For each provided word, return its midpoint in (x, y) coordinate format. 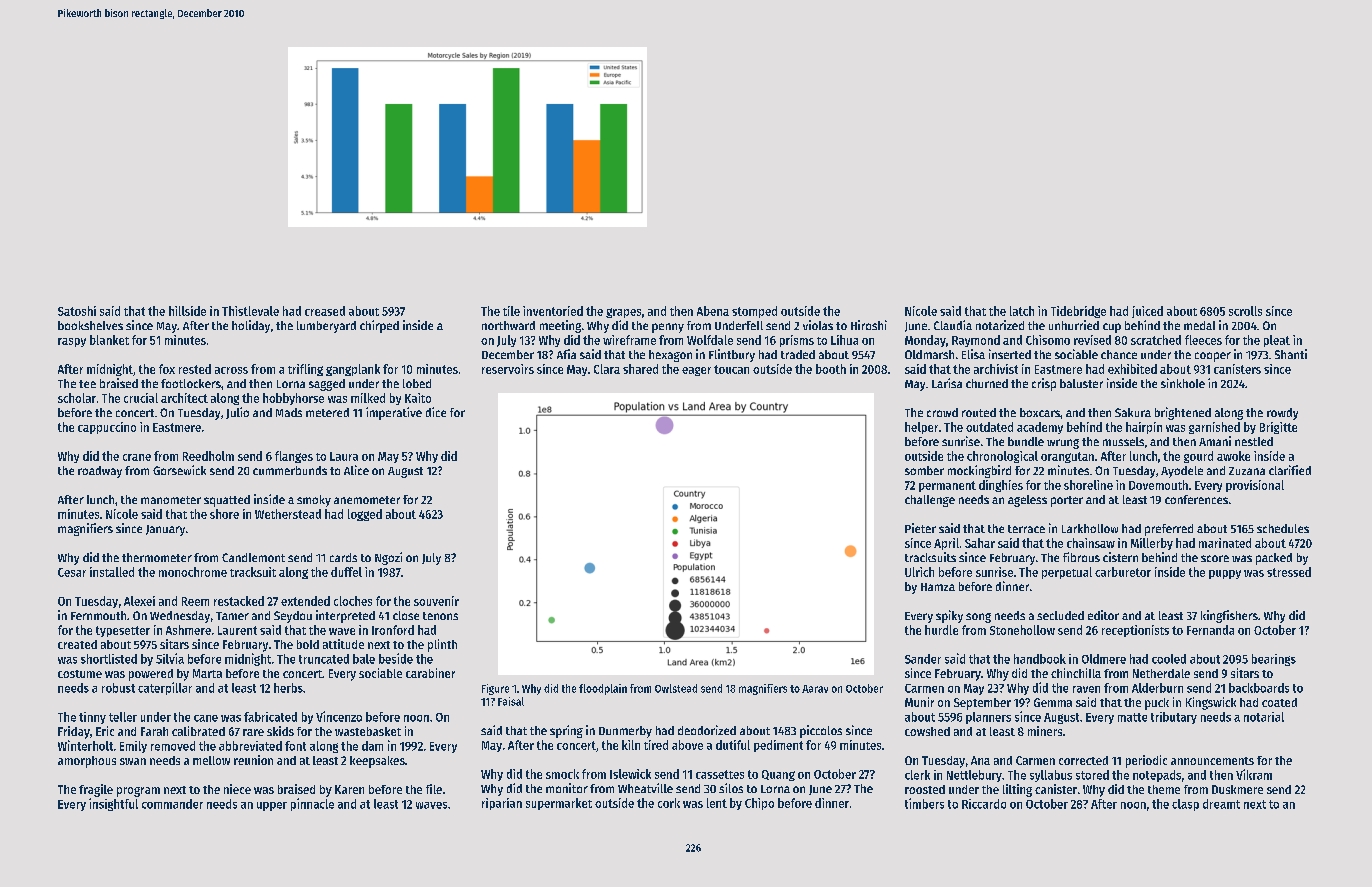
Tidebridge (1078, 312)
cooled (1169, 659)
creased (325, 311)
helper (921, 428)
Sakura (1133, 412)
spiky (949, 616)
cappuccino (107, 428)
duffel (346, 572)
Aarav (815, 689)
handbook (1040, 659)
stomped (754, 312)
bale (364, 659)
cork (669, 803)
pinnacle (312, 804)
